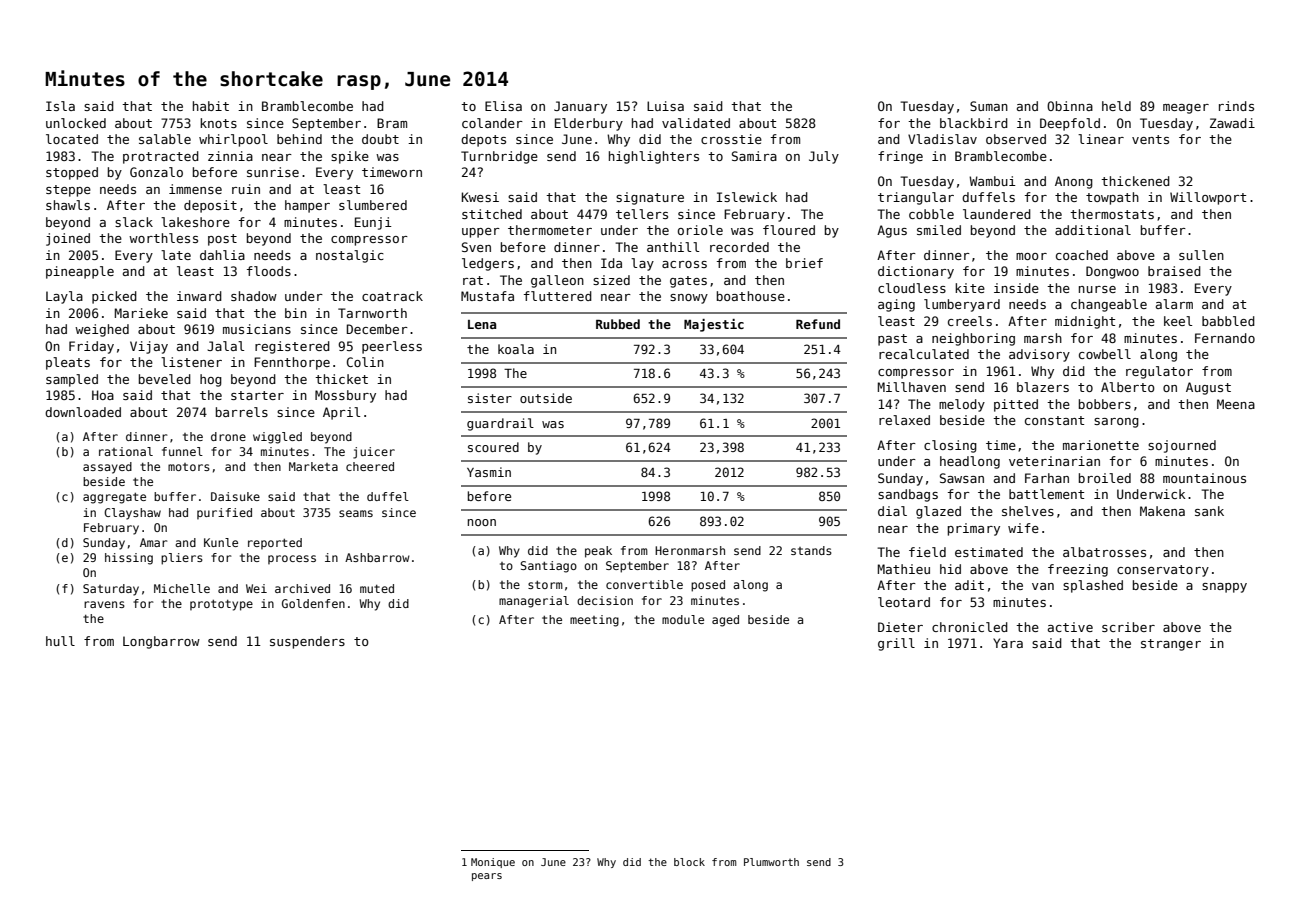 The width and height of the screenshot is (1308, 924). What do you see at coordinates (1171, 645) in the screenshot?
I see `stranger` at bounding box center [1171, 645].
